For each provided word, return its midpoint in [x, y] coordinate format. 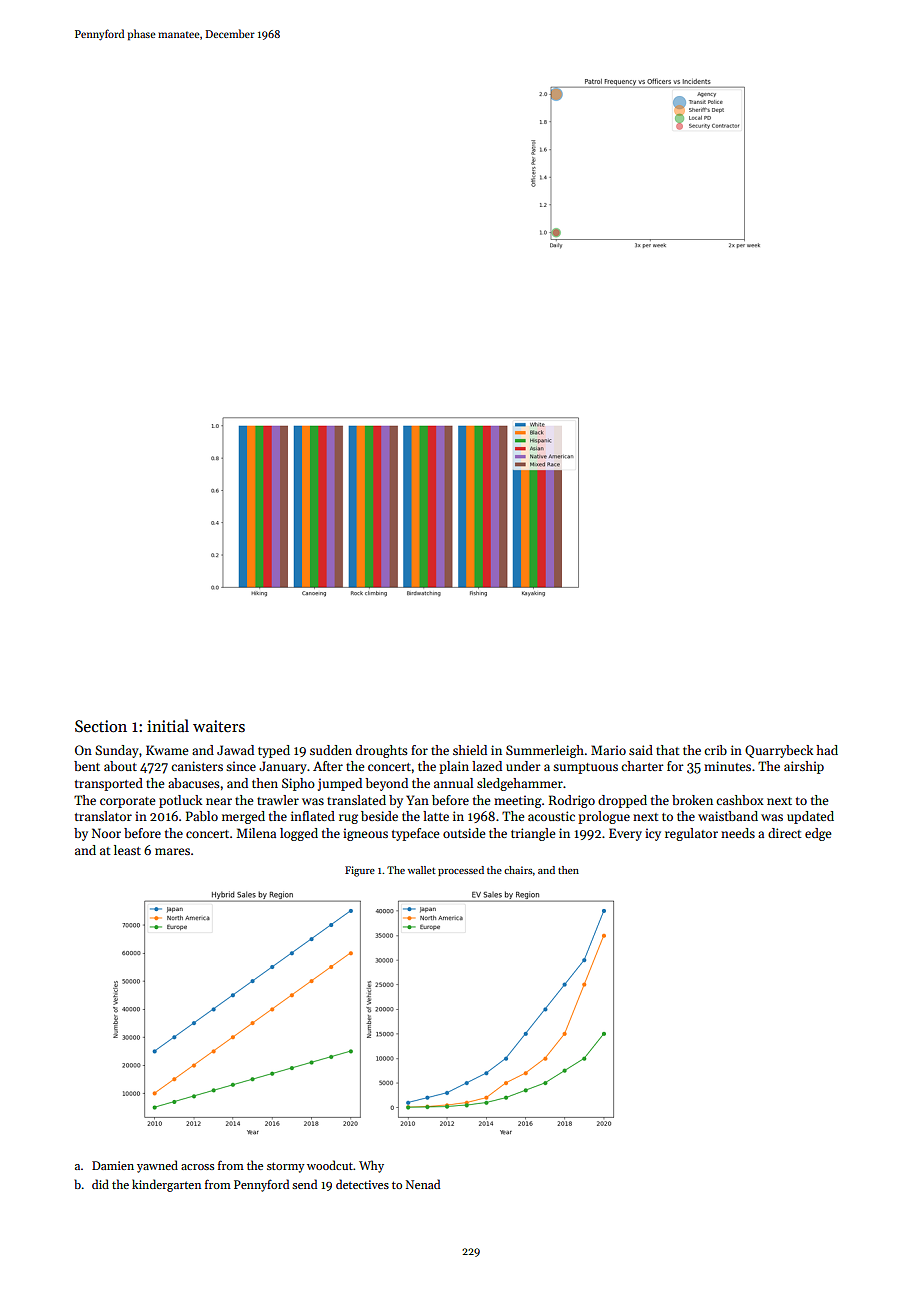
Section [101, 726]
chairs [518, 870]
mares [172, 851]
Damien [113, 1165]
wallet [422, 870]
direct [784, 833]
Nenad [423, 1184]
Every [625, 834]
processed [461, 871]
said [641, 750]
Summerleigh [545, 751]
